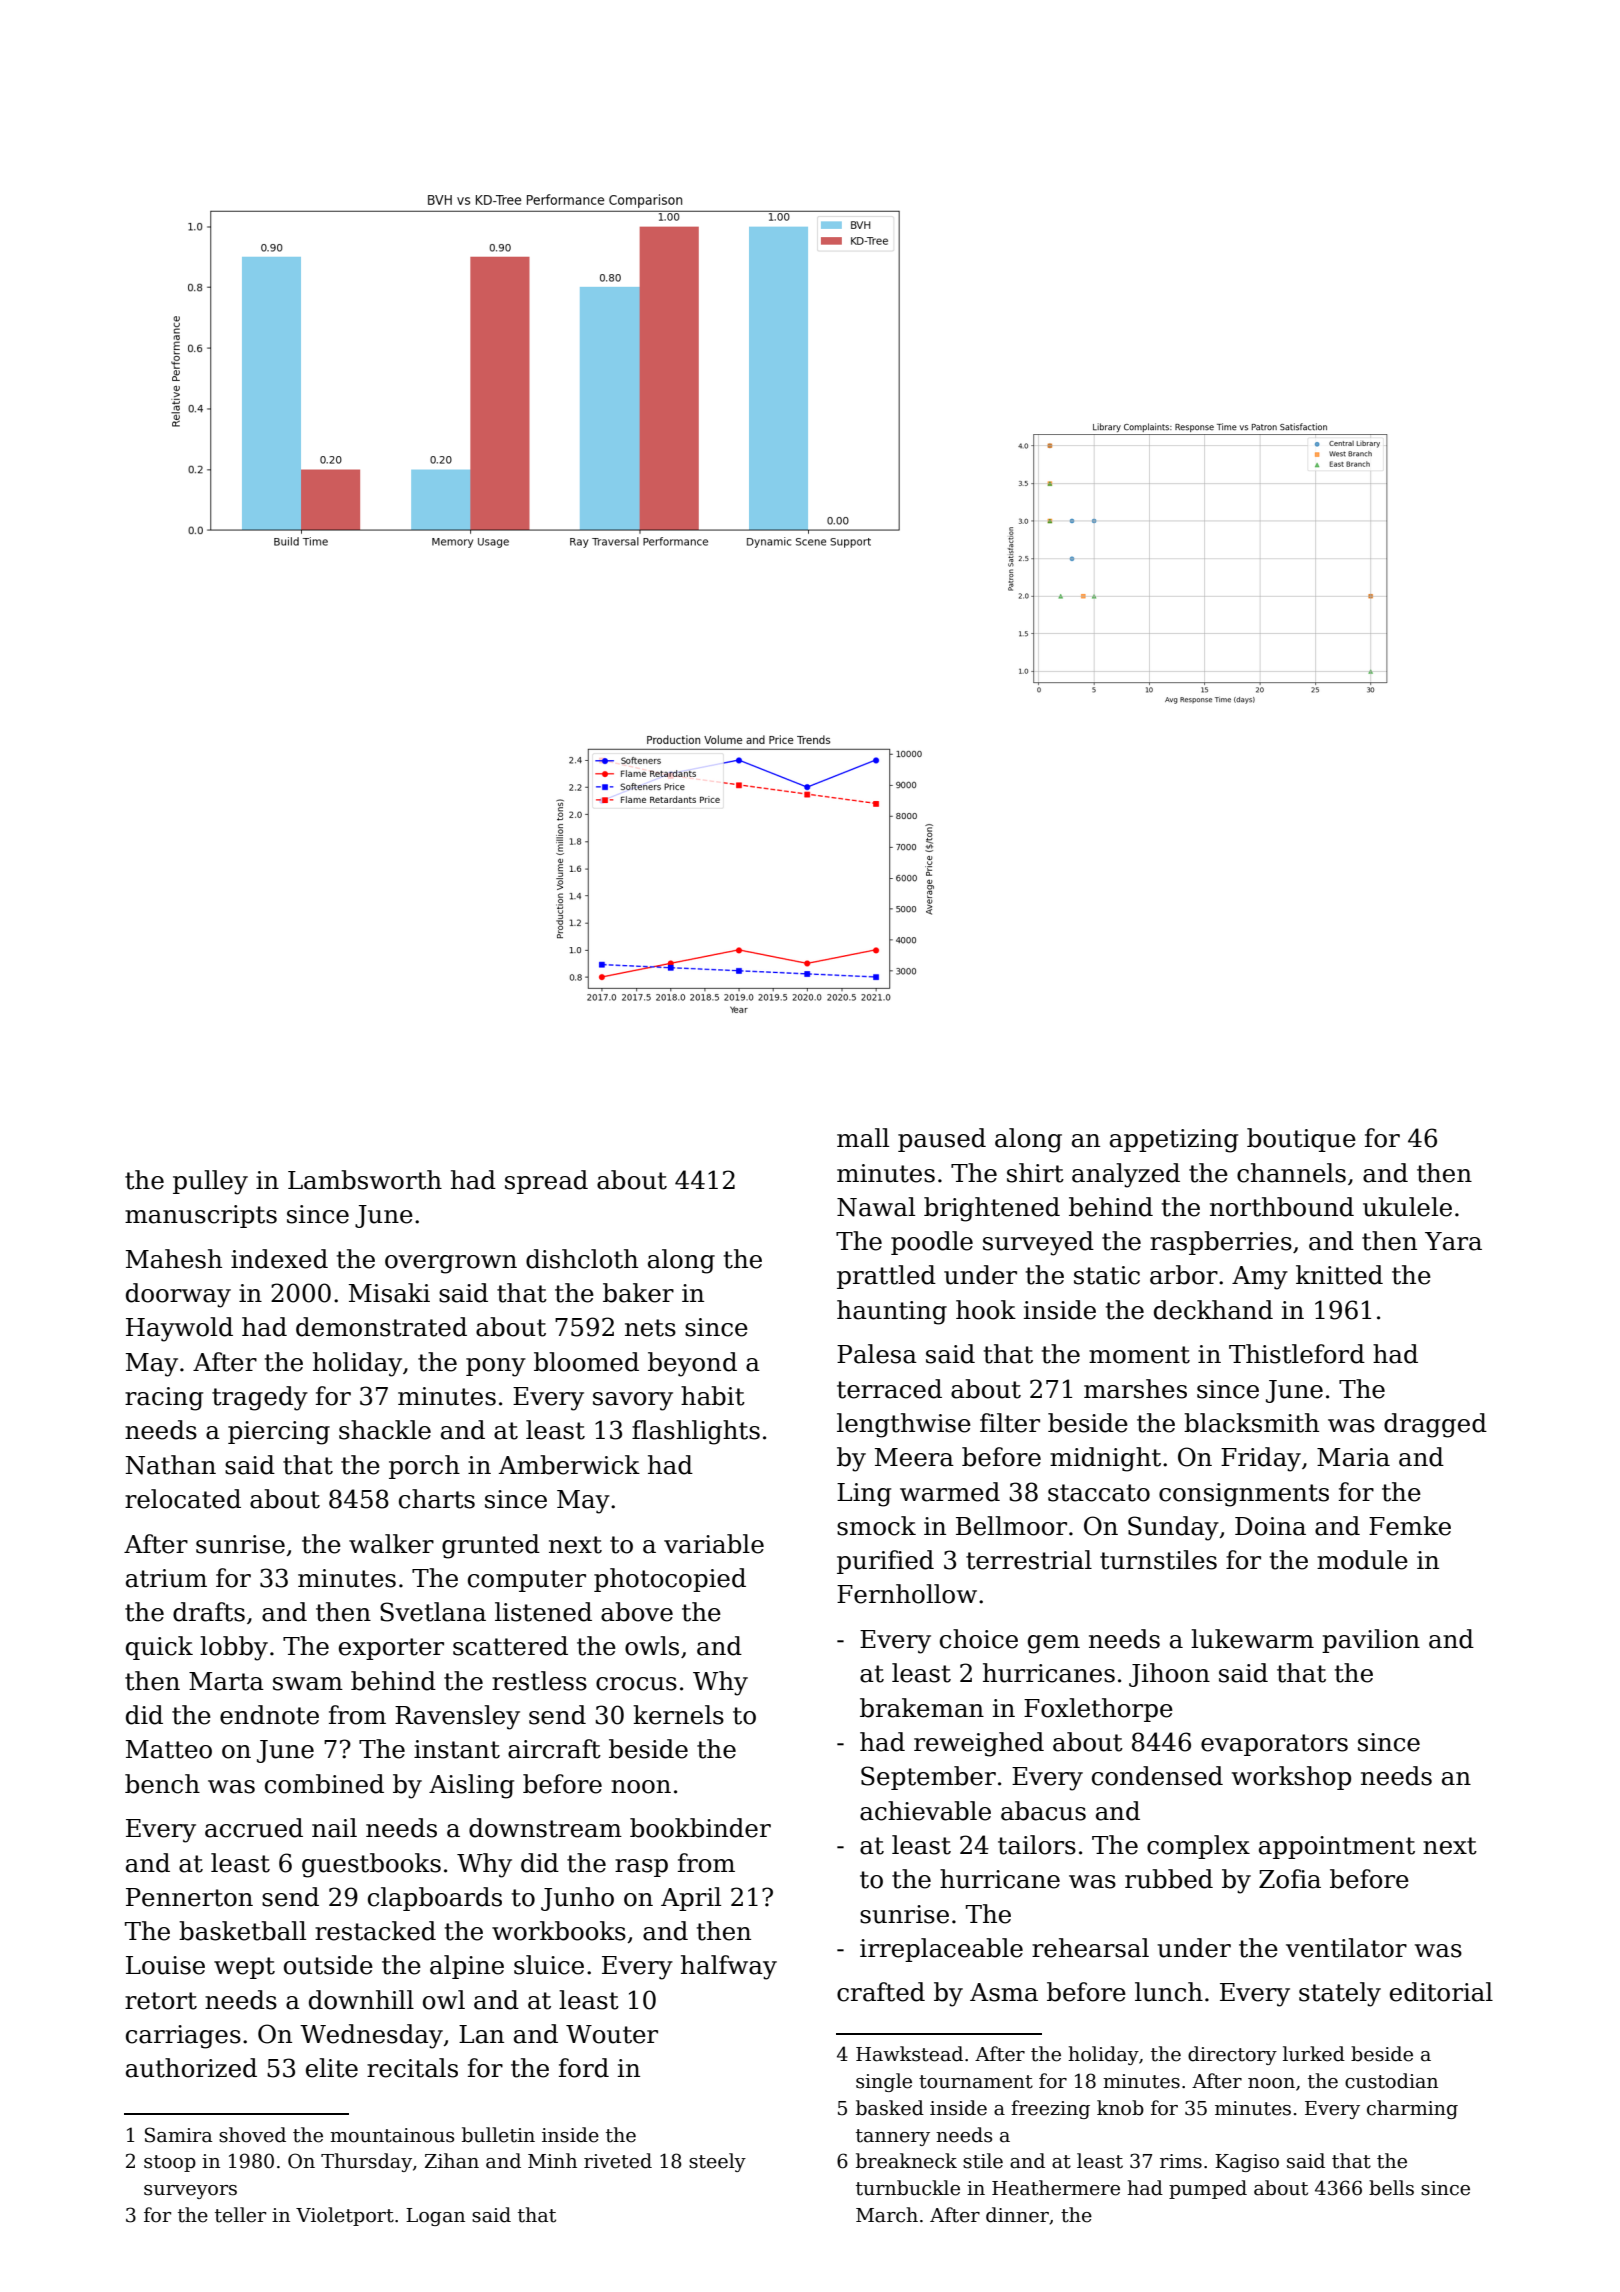  What do you see at coordinates (328, 1965) in the screenshot?
I see `outside` at bounding box center [328, 1965].
